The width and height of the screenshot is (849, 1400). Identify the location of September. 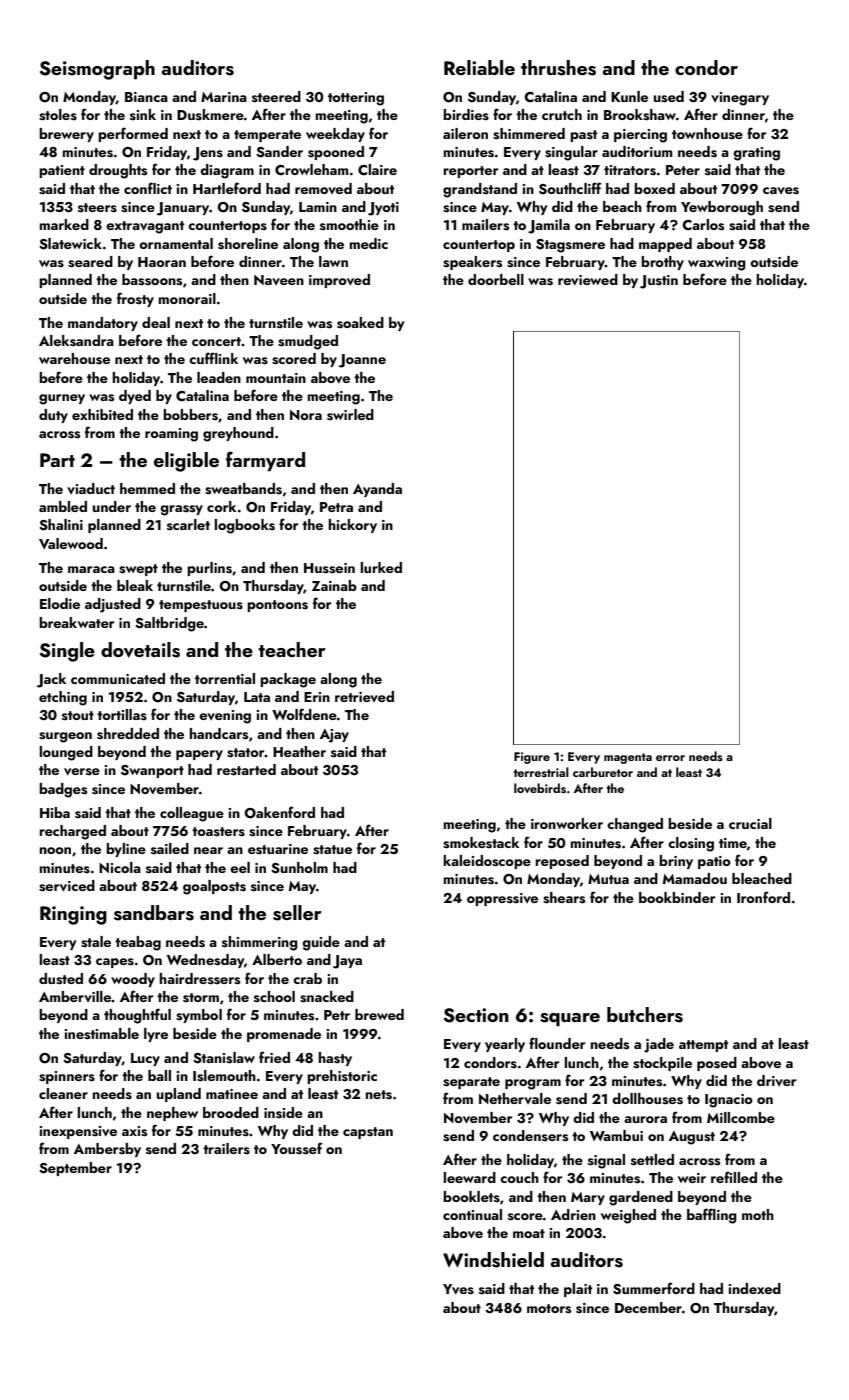
(75, 1169).
